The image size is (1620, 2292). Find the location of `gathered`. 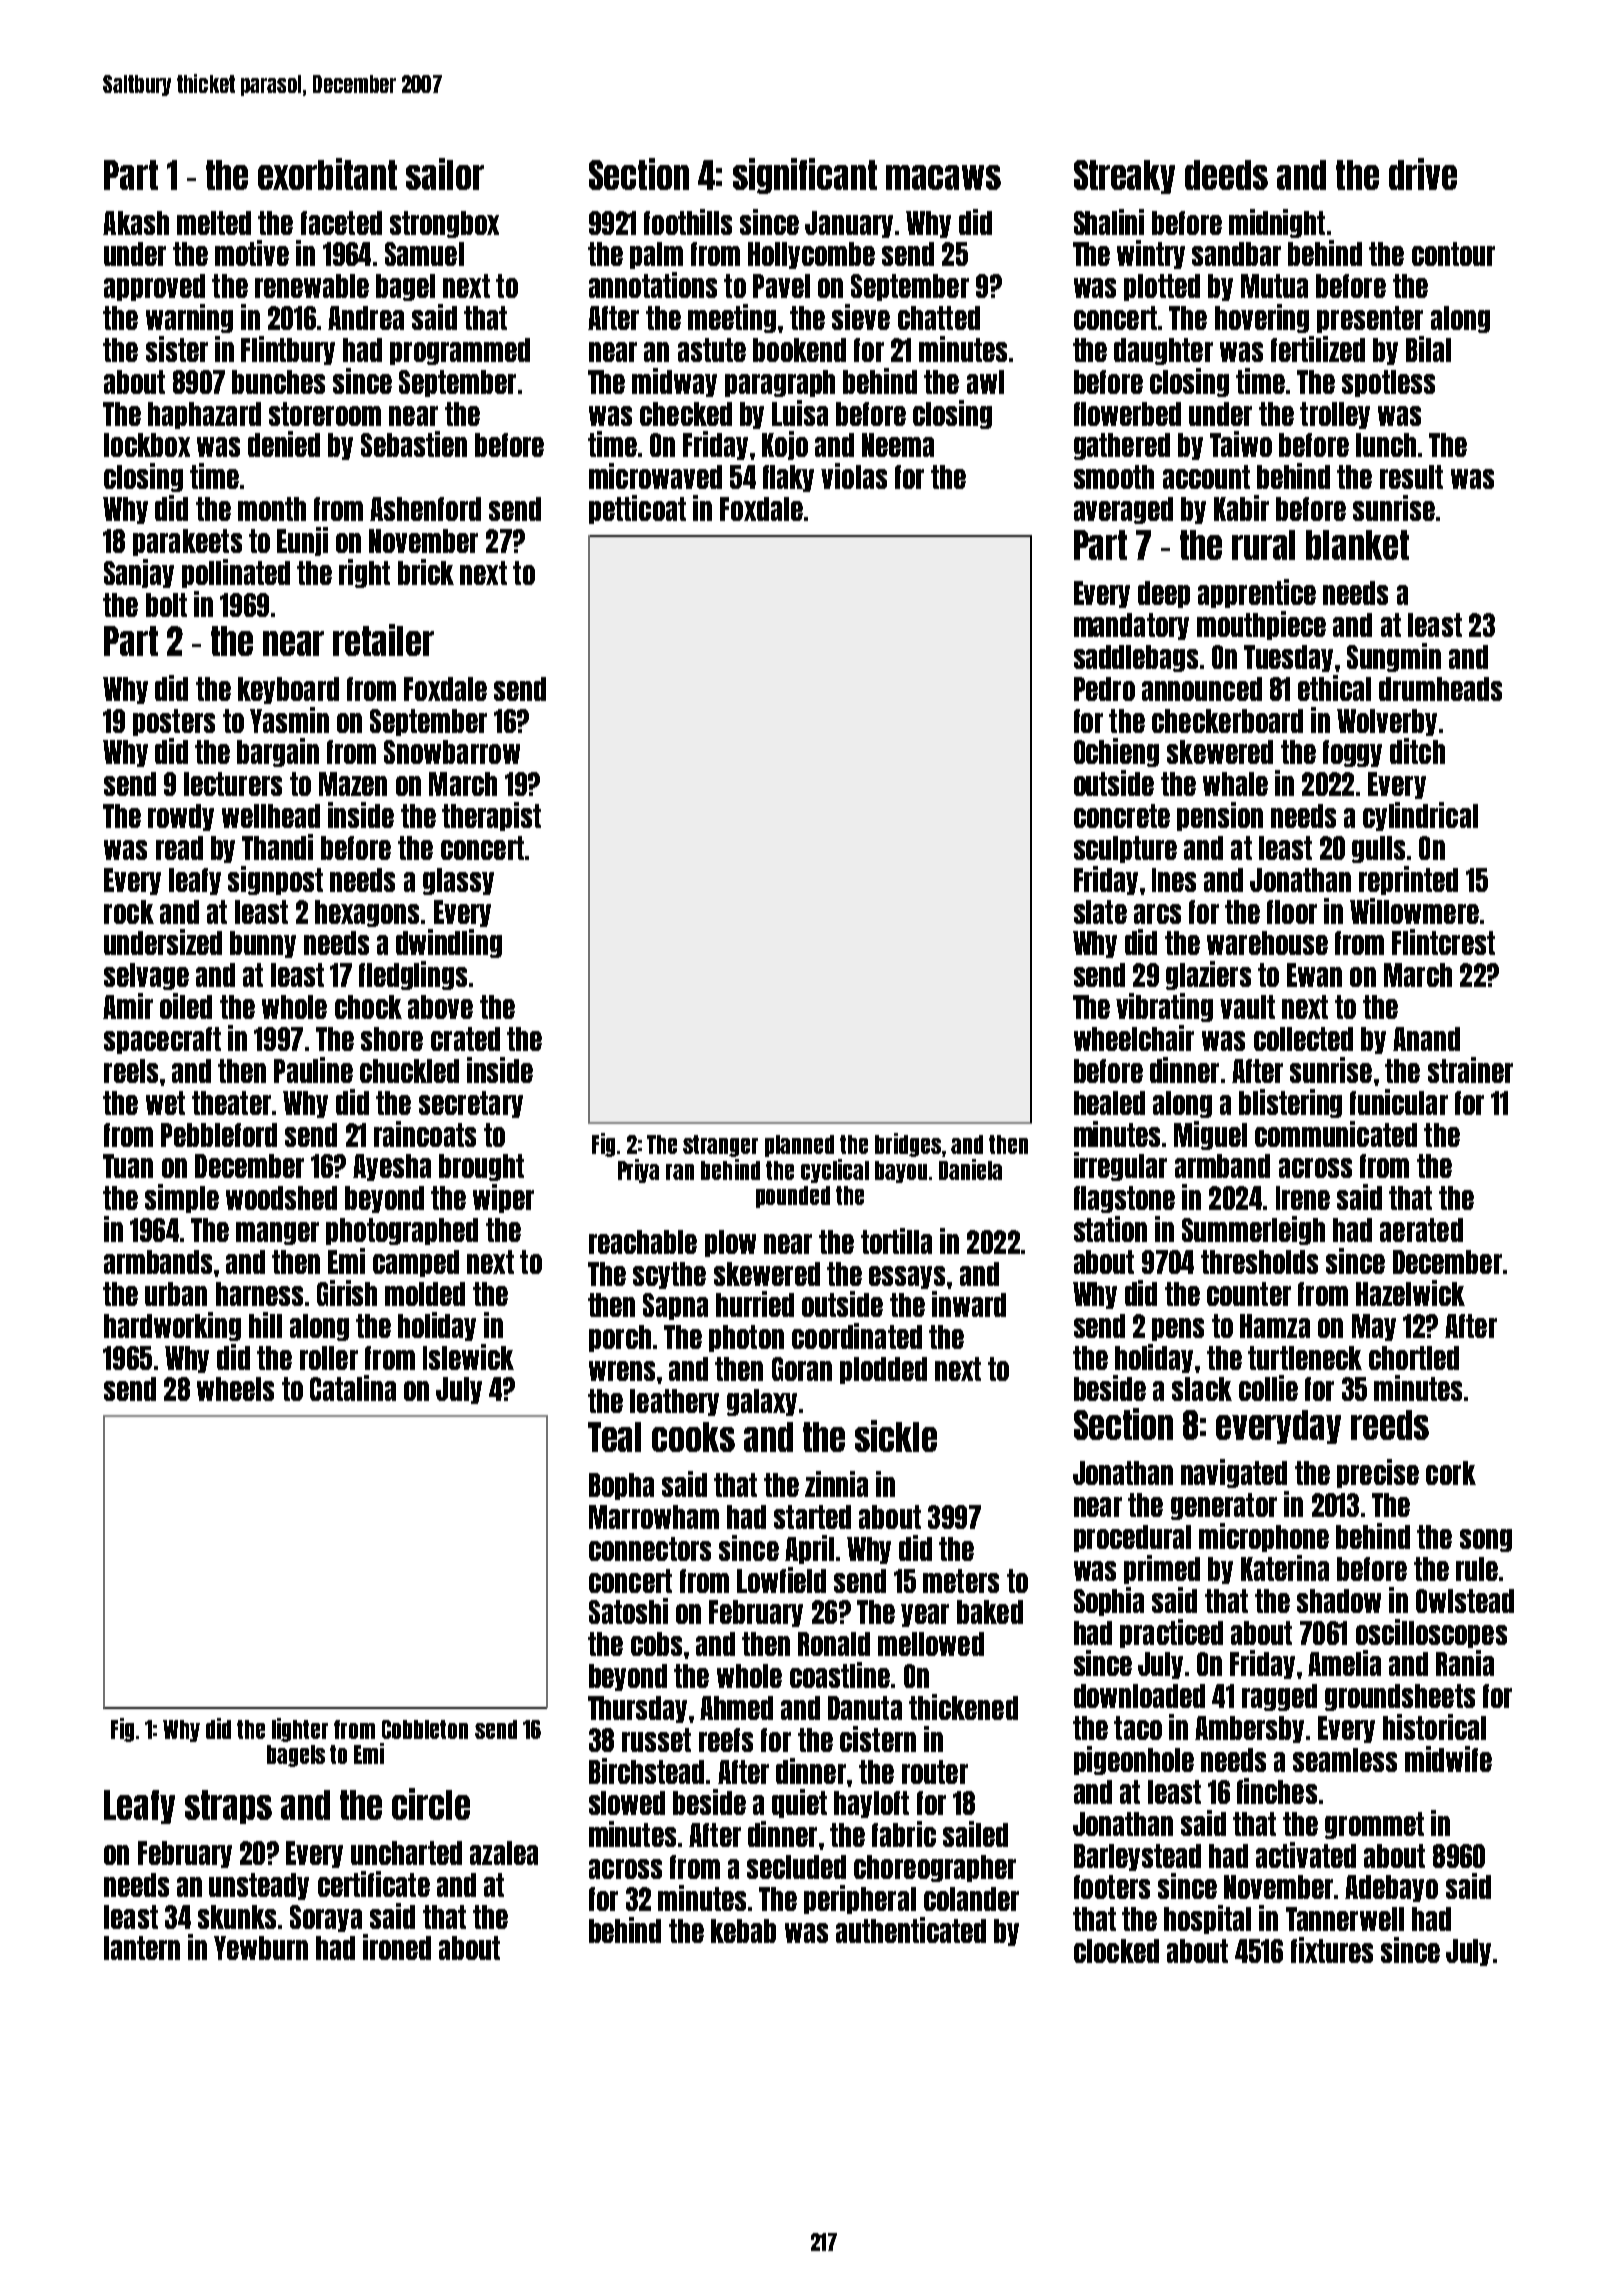

gathered is located at coordinates (1122, 446).
